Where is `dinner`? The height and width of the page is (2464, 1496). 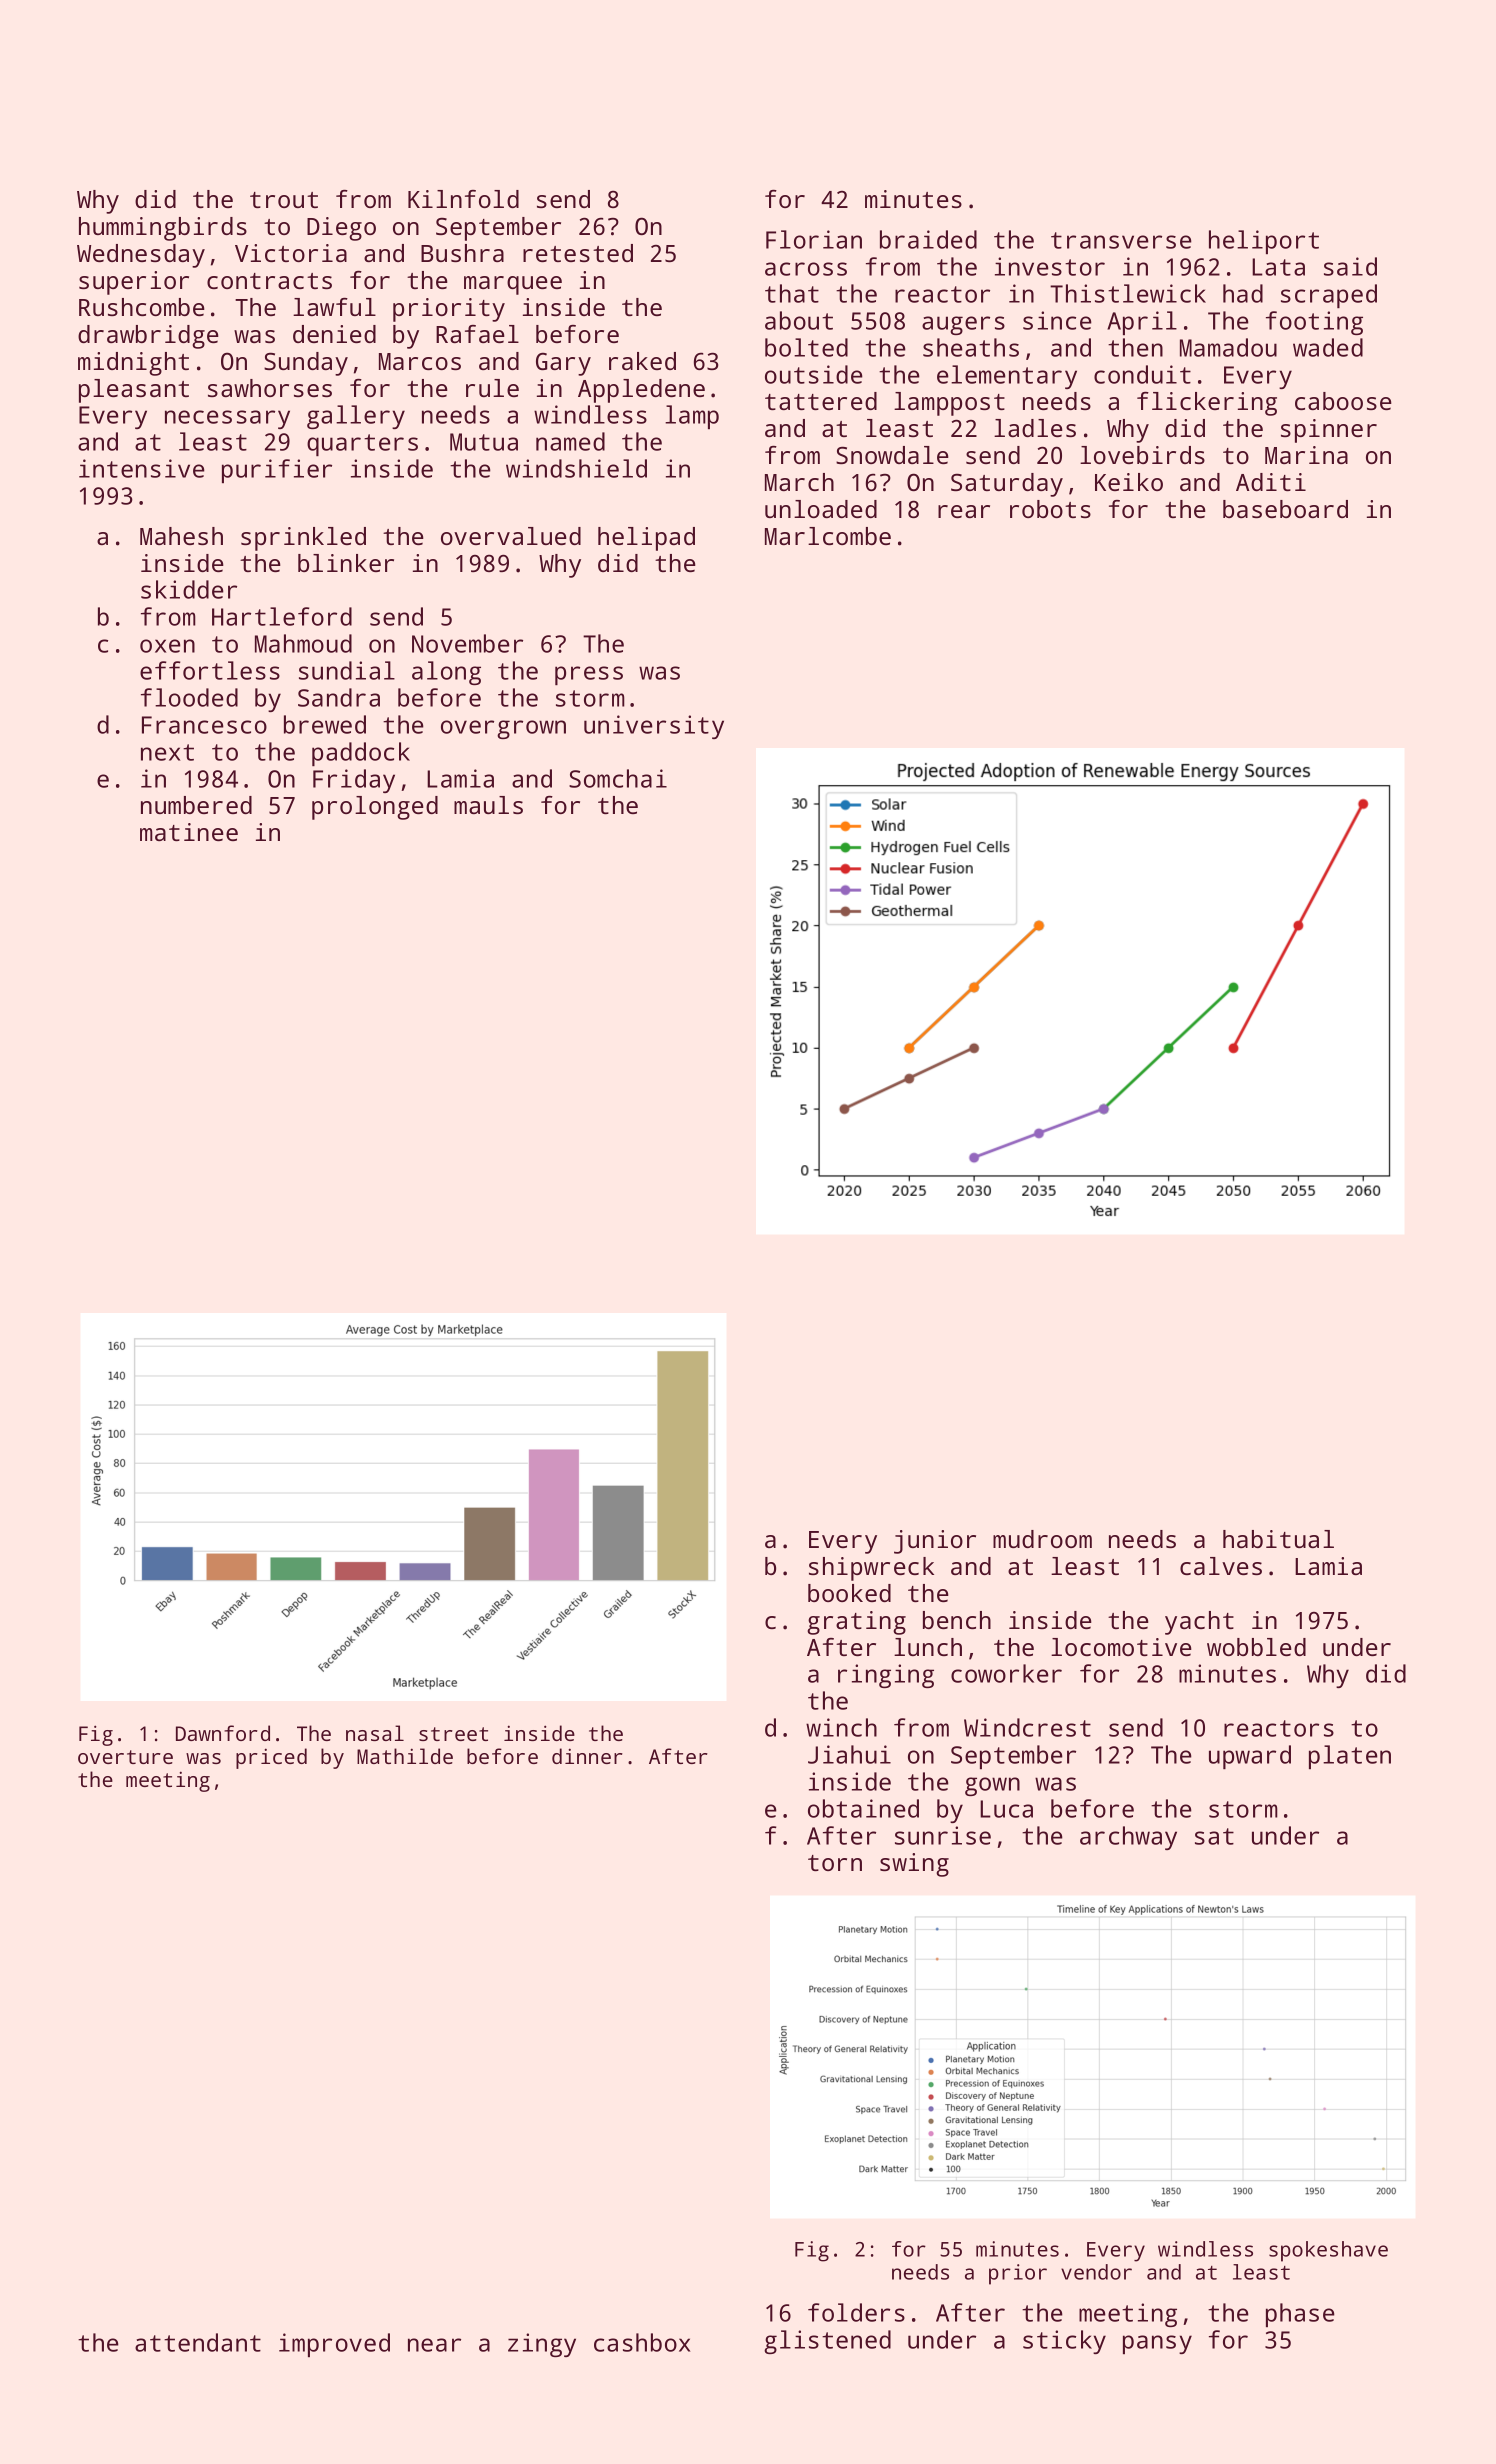
dinner is located at coordinates (587, 1756).
